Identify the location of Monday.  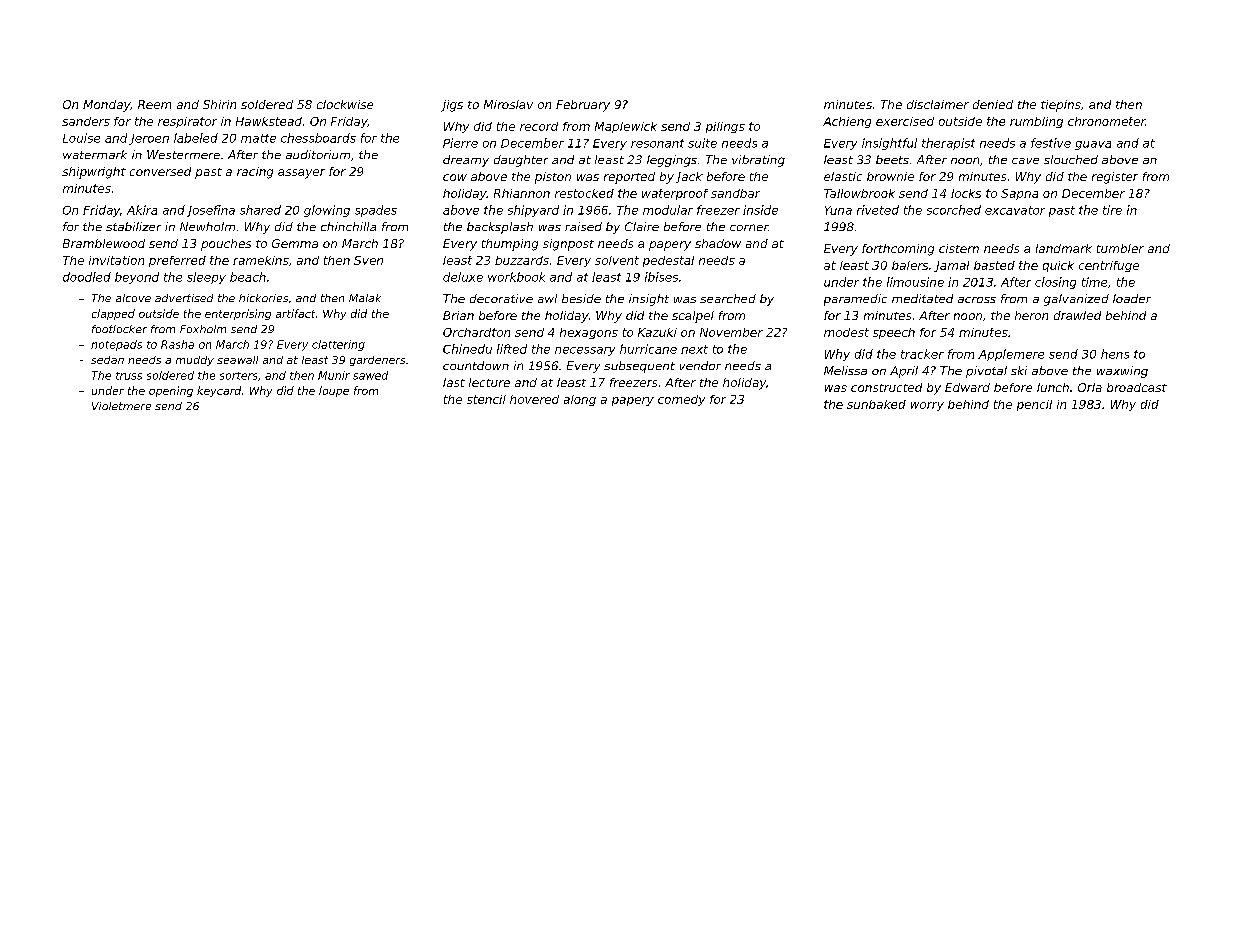
(106, 106).
